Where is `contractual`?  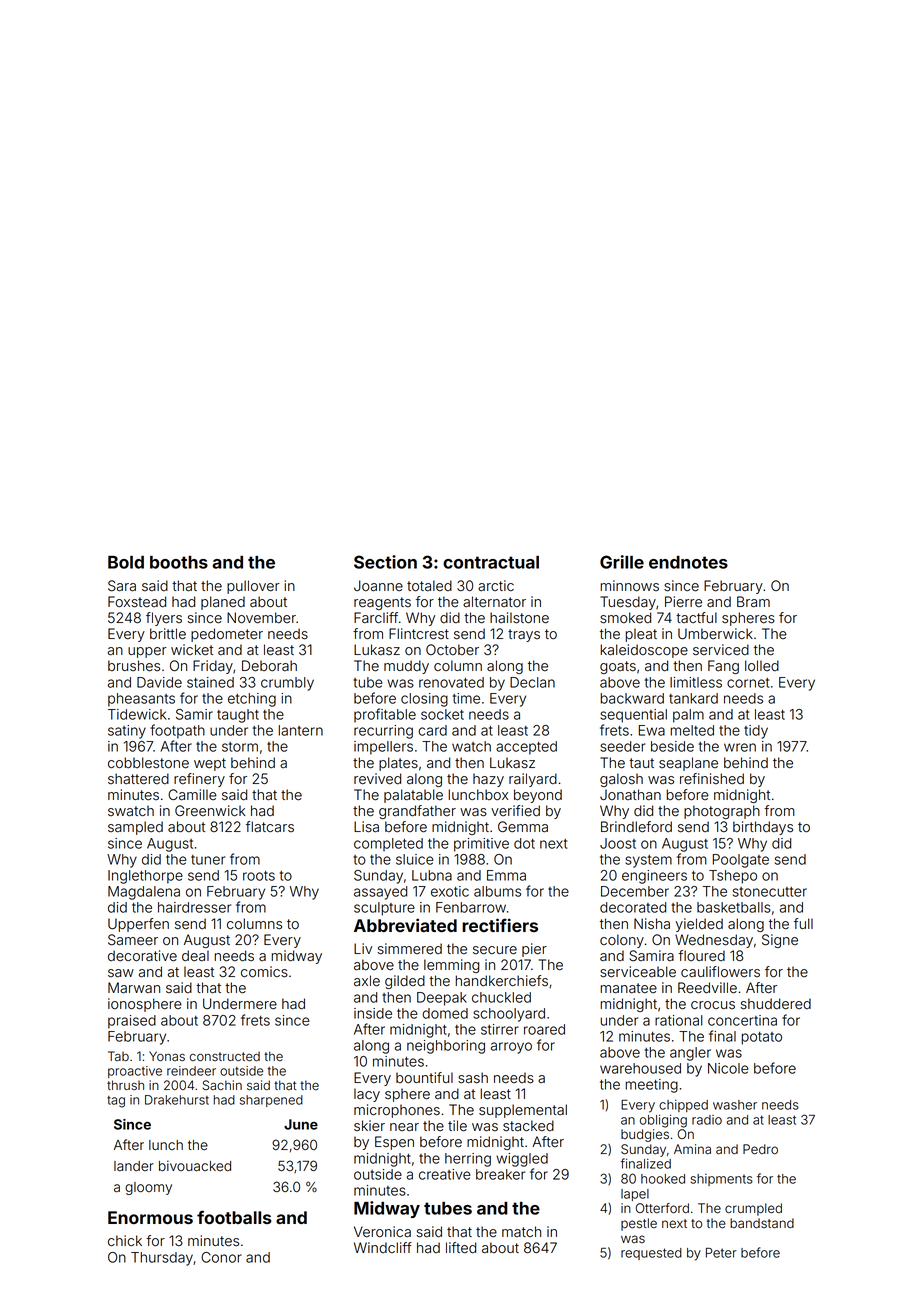
contractual is located at coordinates (491, 562).
